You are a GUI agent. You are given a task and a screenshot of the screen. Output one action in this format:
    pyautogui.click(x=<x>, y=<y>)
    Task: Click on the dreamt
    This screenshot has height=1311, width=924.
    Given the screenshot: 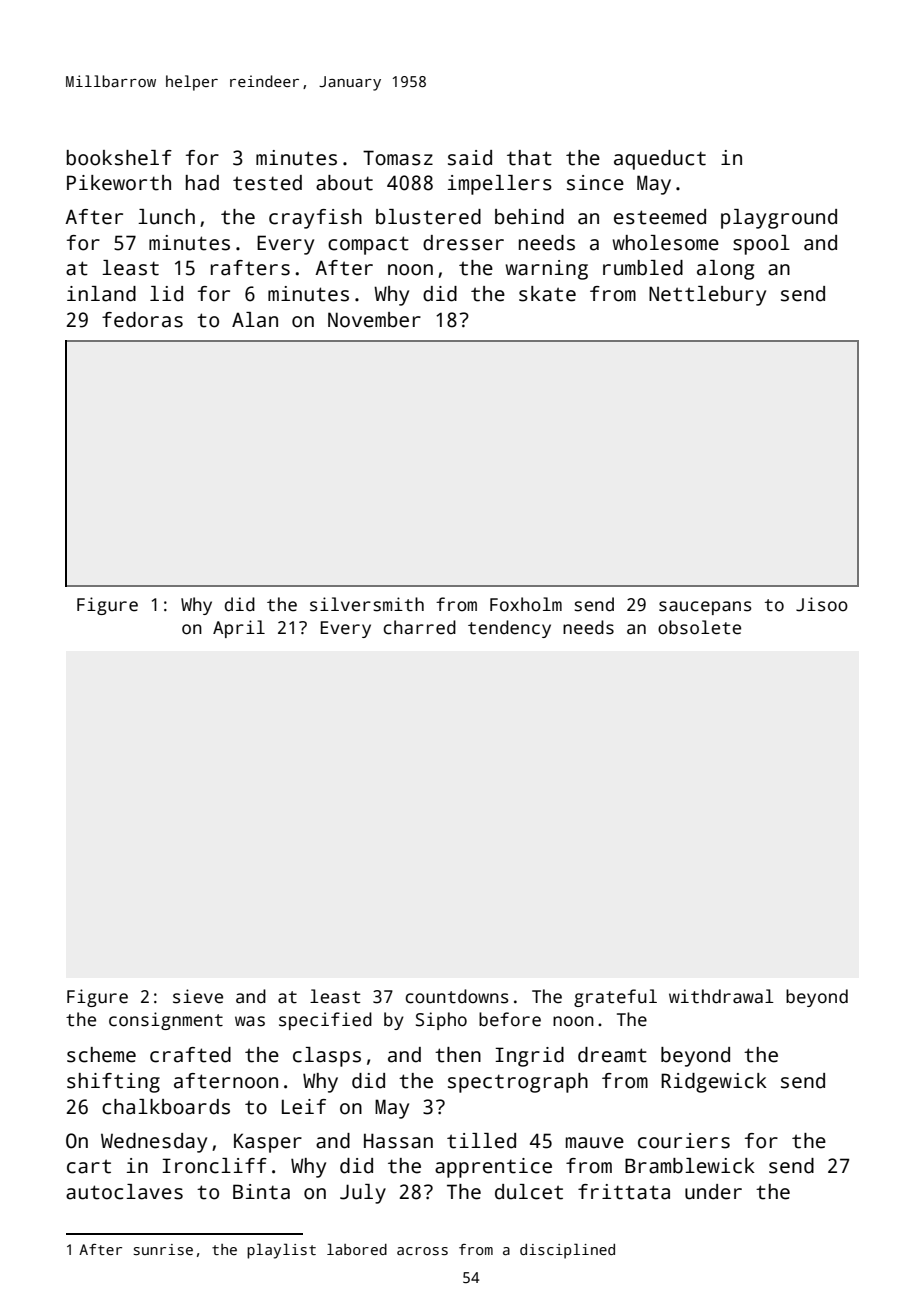 What is the action you would take?
    pyautogui.click(x=612, y=1055)
